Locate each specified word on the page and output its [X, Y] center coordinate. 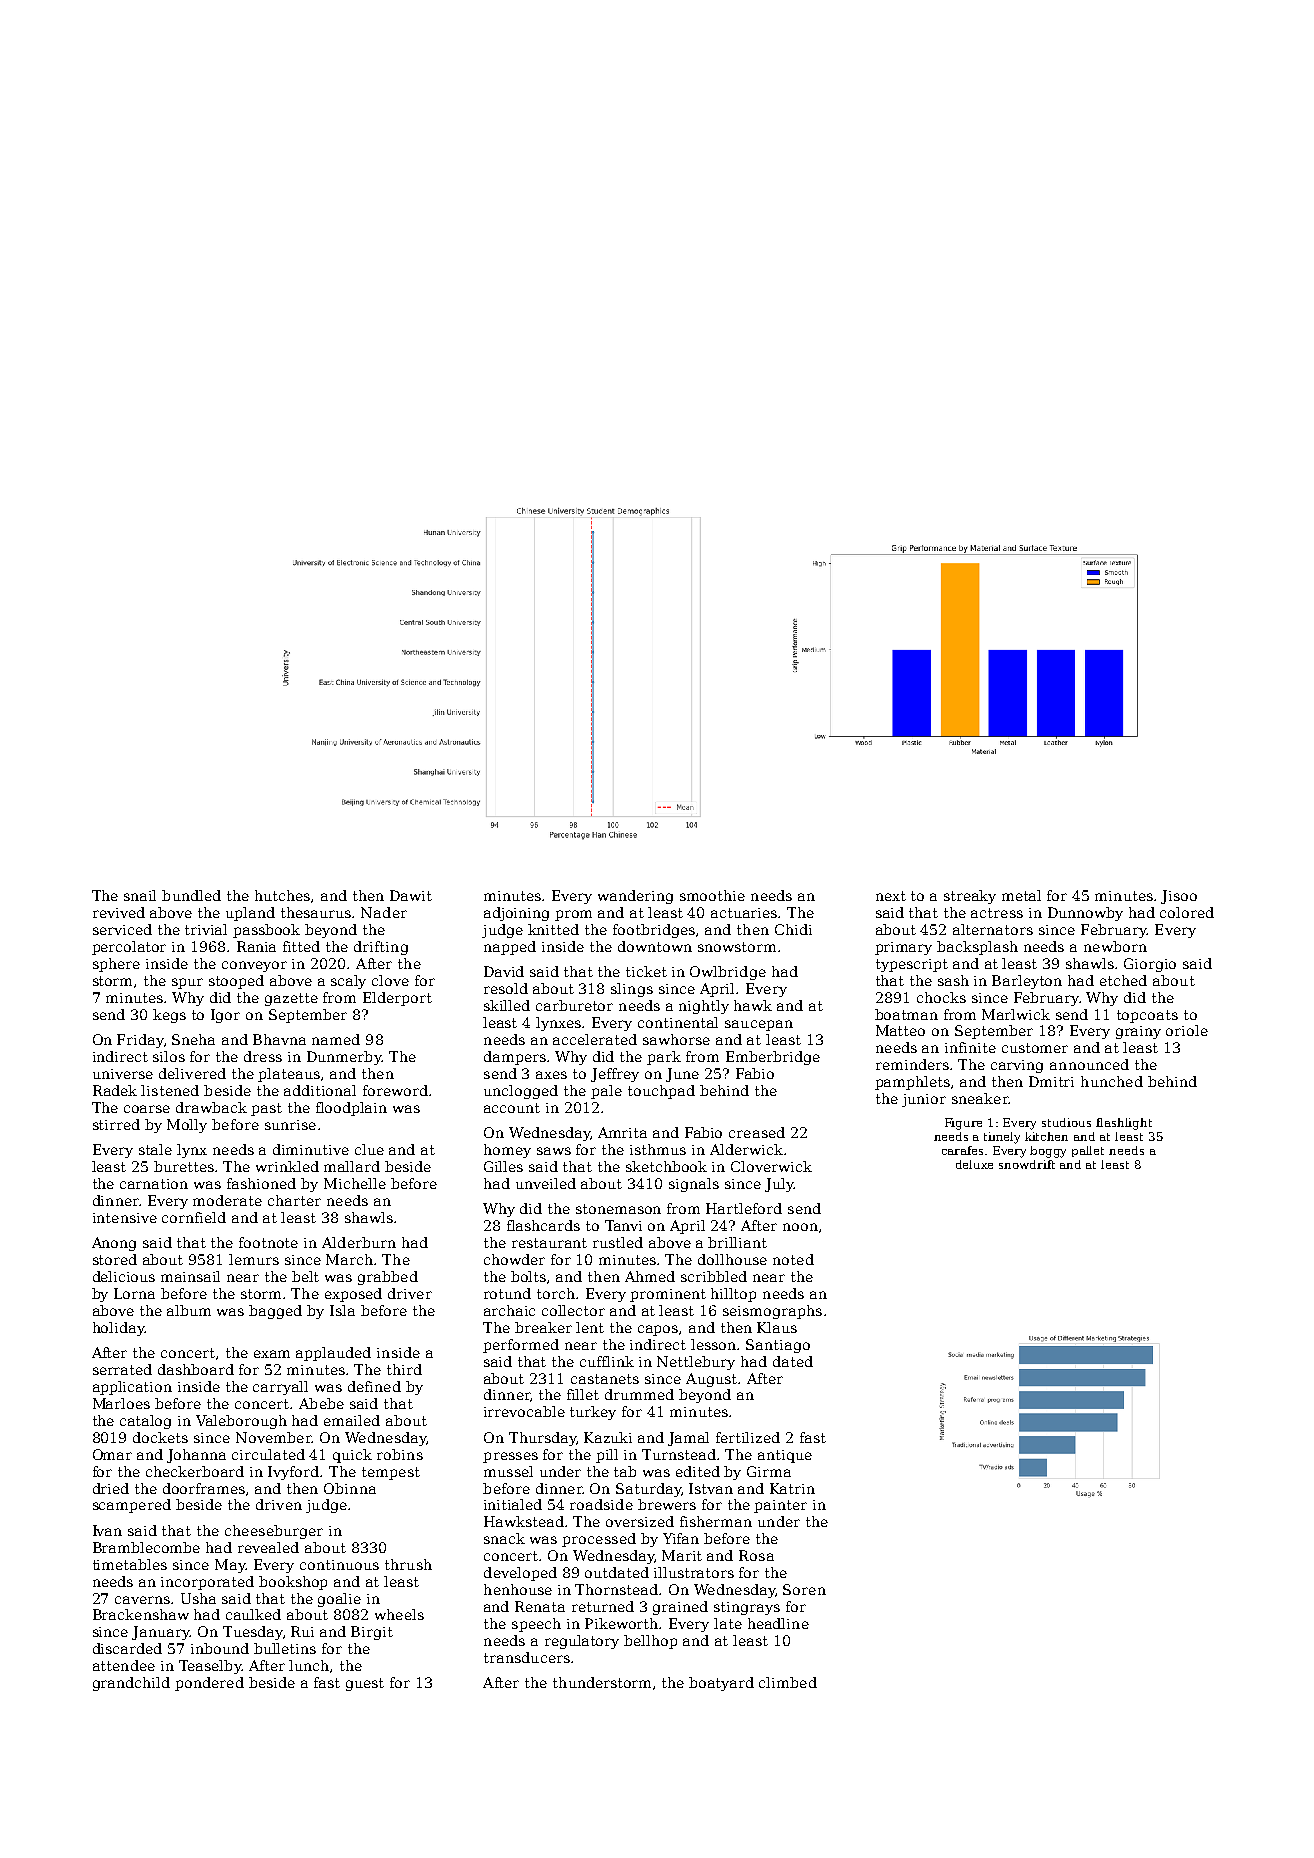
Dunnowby [1085, 914]
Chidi [793, 929]
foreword [395, 1090]
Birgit [372, 1633]
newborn [1115, 946]
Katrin [792, 1488]
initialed [513, 1504]
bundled [191, 895]
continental [678, 1022]
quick [352, 1456]
